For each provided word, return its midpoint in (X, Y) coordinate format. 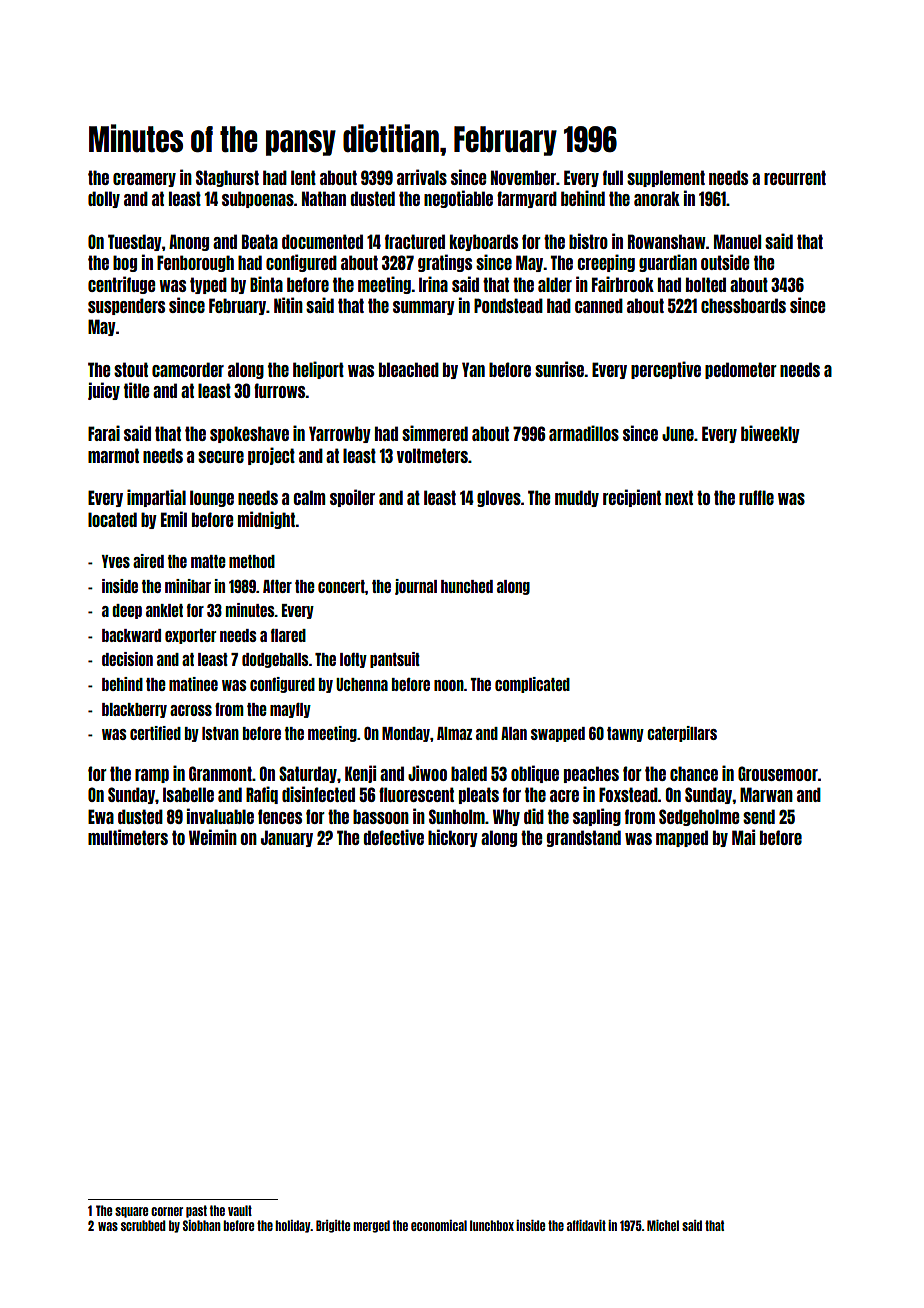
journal (416, 587)
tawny (625, 734)
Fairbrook (623, 284)
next (679, 497)
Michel (663, 1225)
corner (167, 1211)
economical (439, 1225)
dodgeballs (275, 660)
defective (393, 837)
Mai (743, 837)
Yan (473, 369)
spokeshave (249, 434)
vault (240, 1210)
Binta (266, 284)
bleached (409, 369)
